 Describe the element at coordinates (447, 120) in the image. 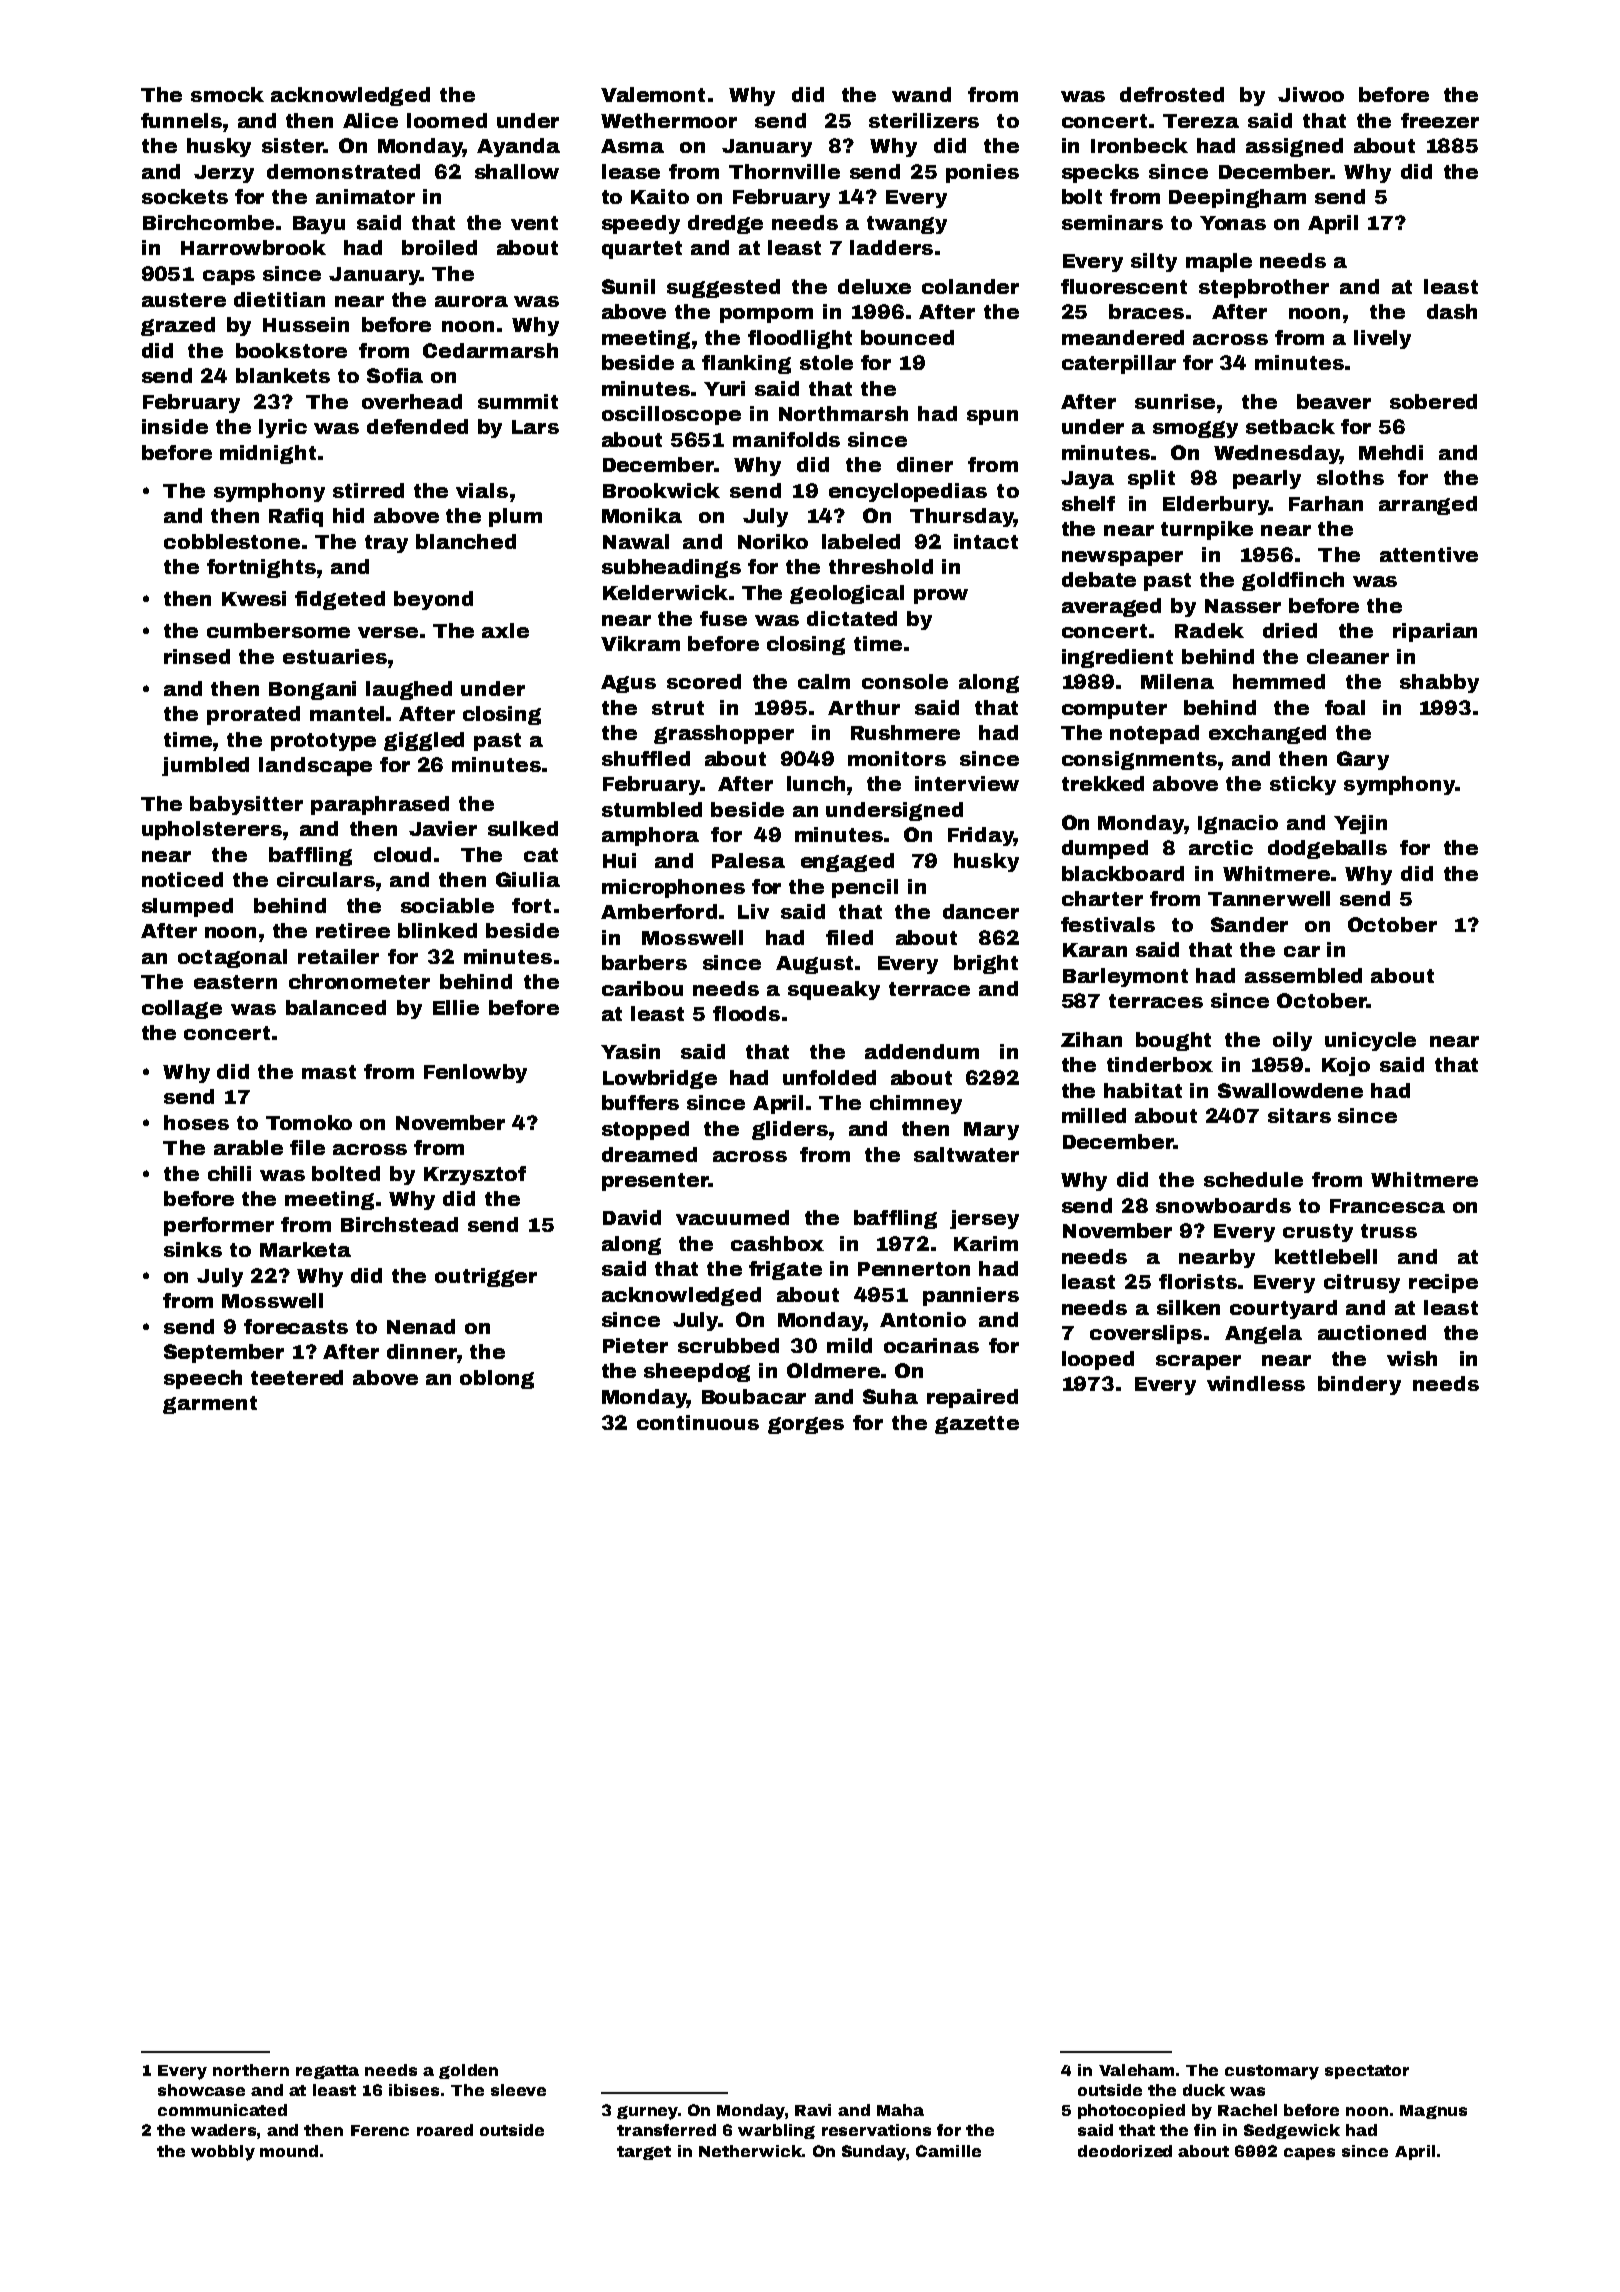

I see `loomed` at that location.
